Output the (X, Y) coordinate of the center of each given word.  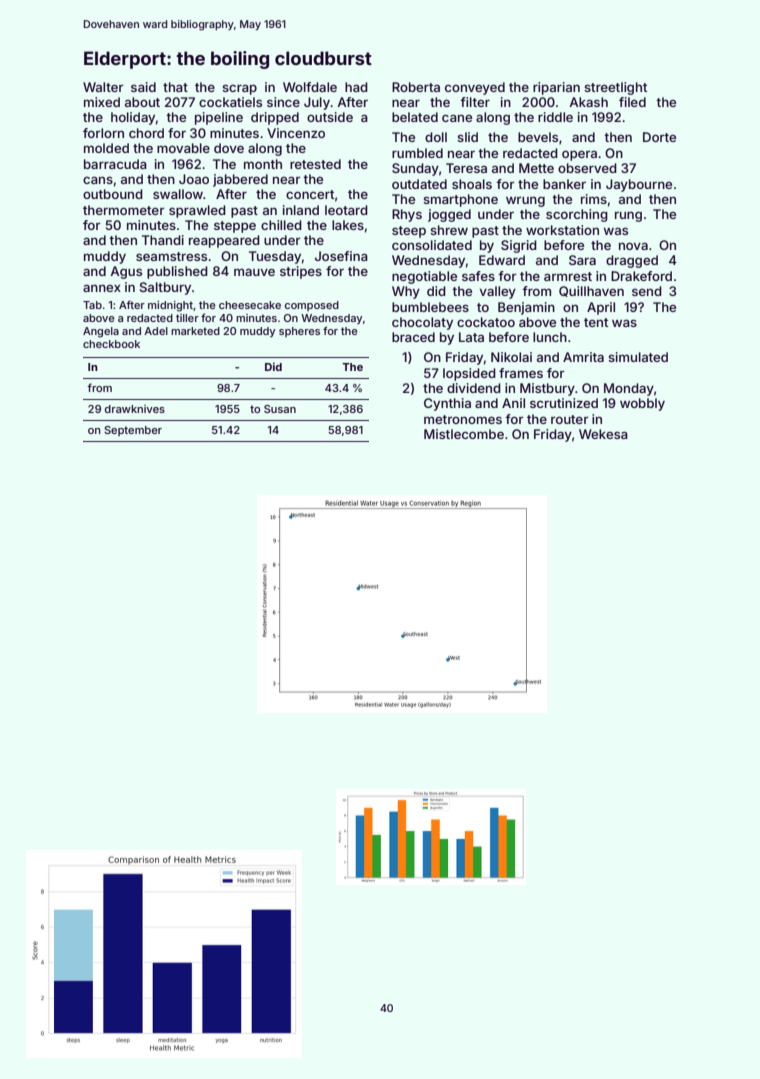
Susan (280, 409)
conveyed (475, 88)
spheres (299, 332)
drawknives (135, 409)
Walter (103, 87)
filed (632, 102)
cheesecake (250, 305)
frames (521, 373)
